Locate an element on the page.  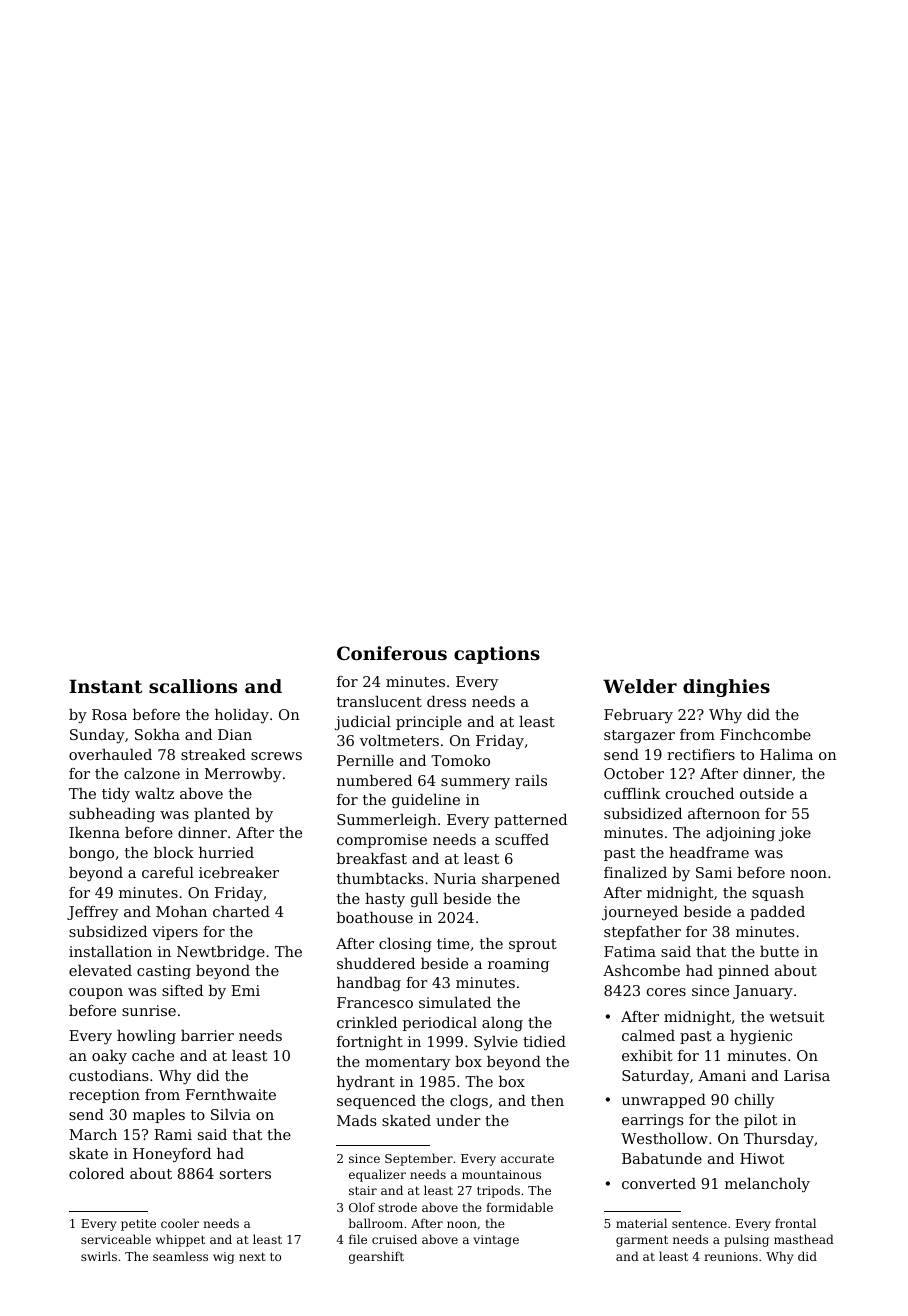
next is located at coordinates (252, 1256).
